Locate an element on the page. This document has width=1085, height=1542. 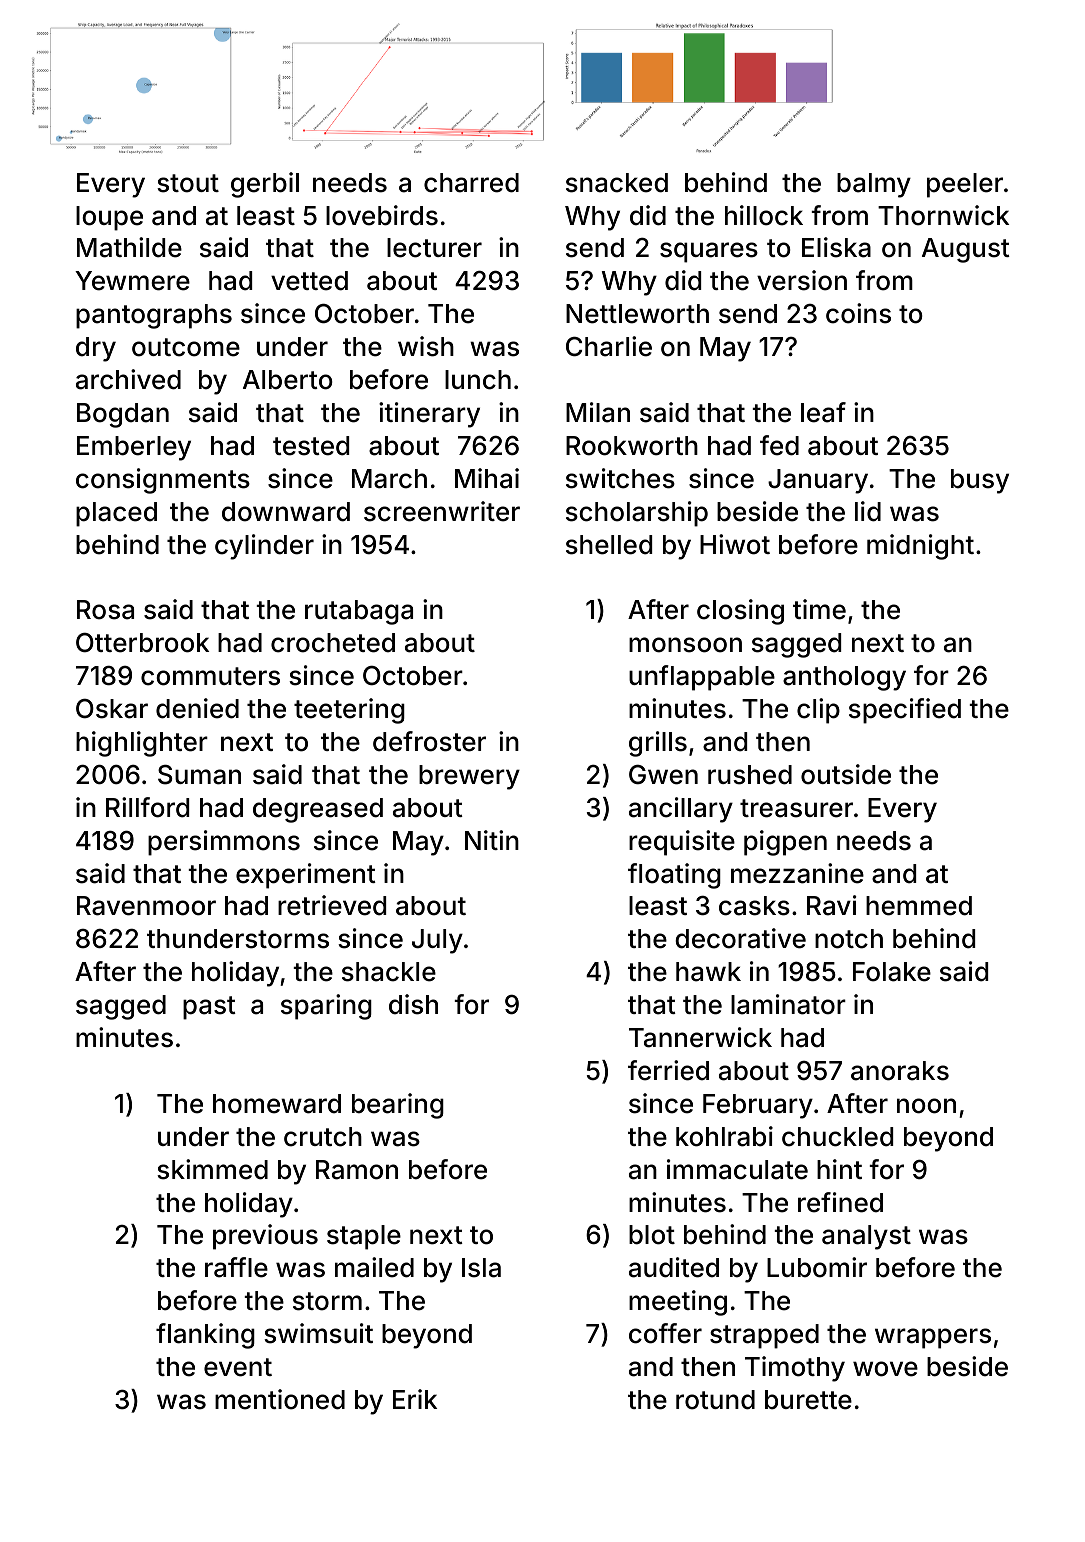
notch is located at coordinates (849, 939).
